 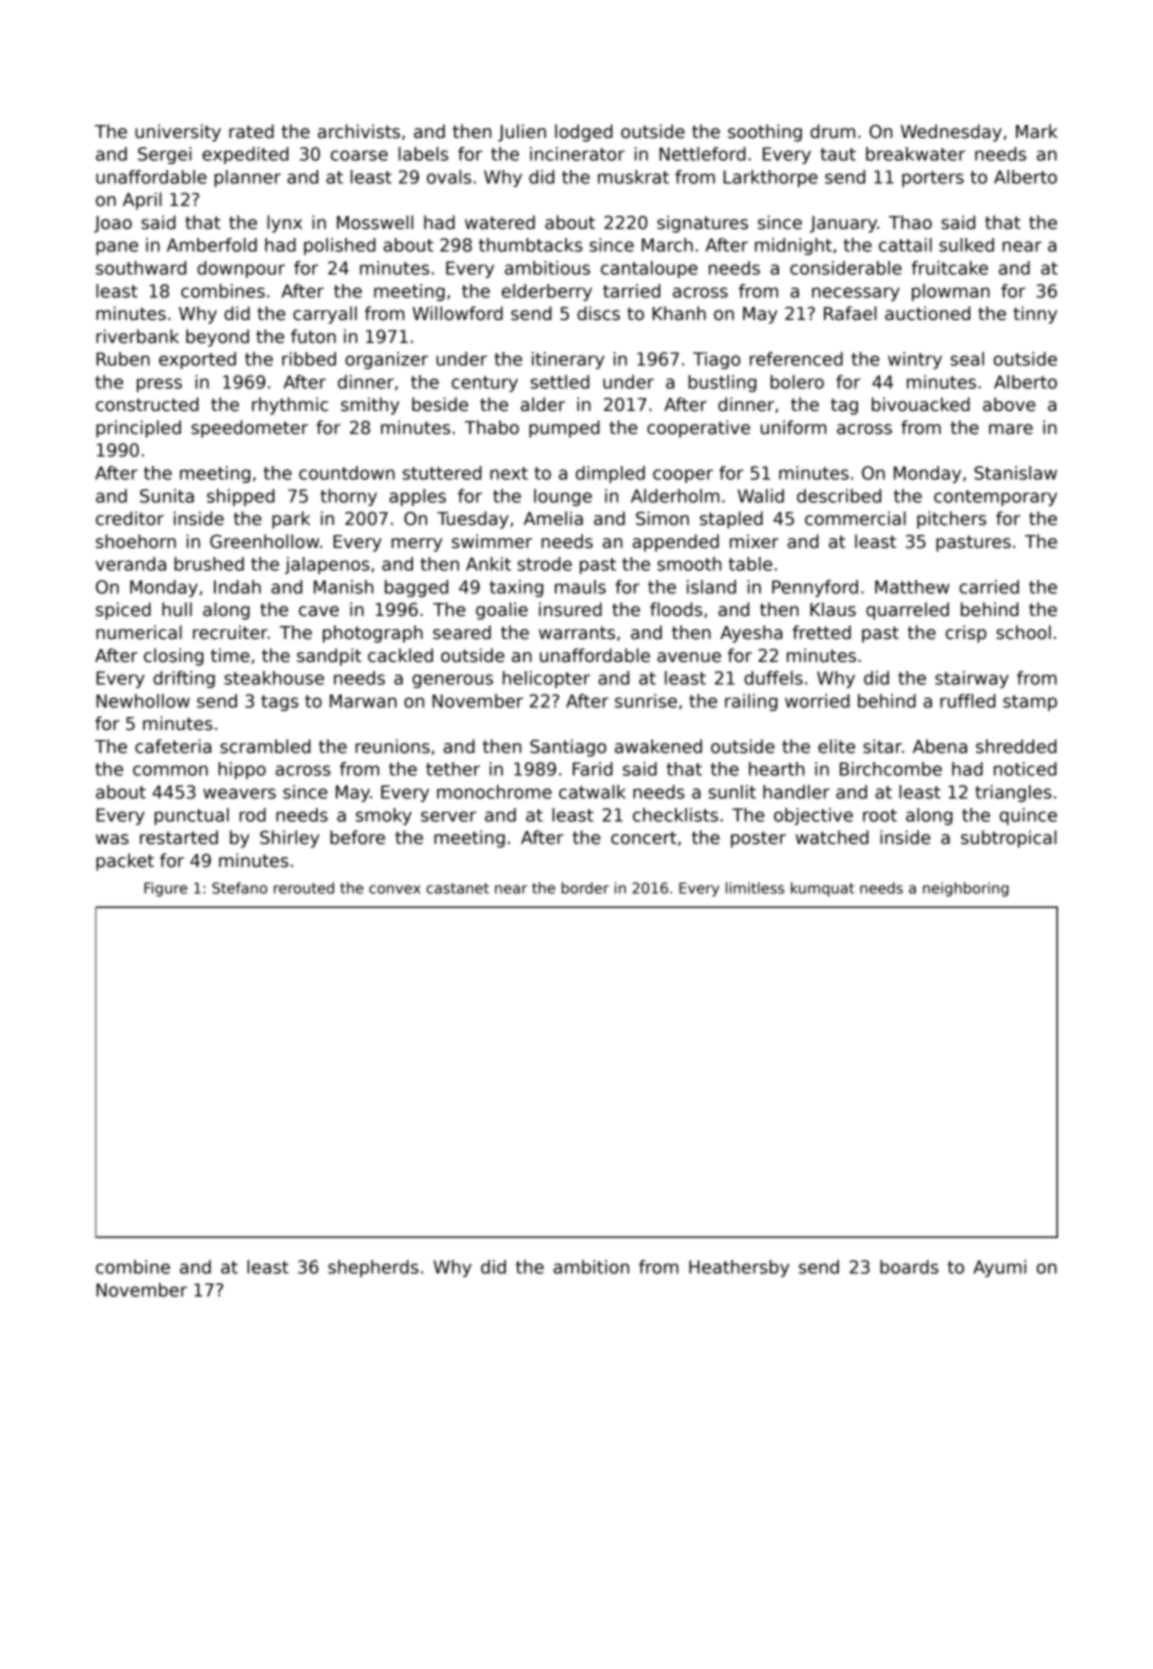 I want to click on veranda, so click(x=130, y=564).
